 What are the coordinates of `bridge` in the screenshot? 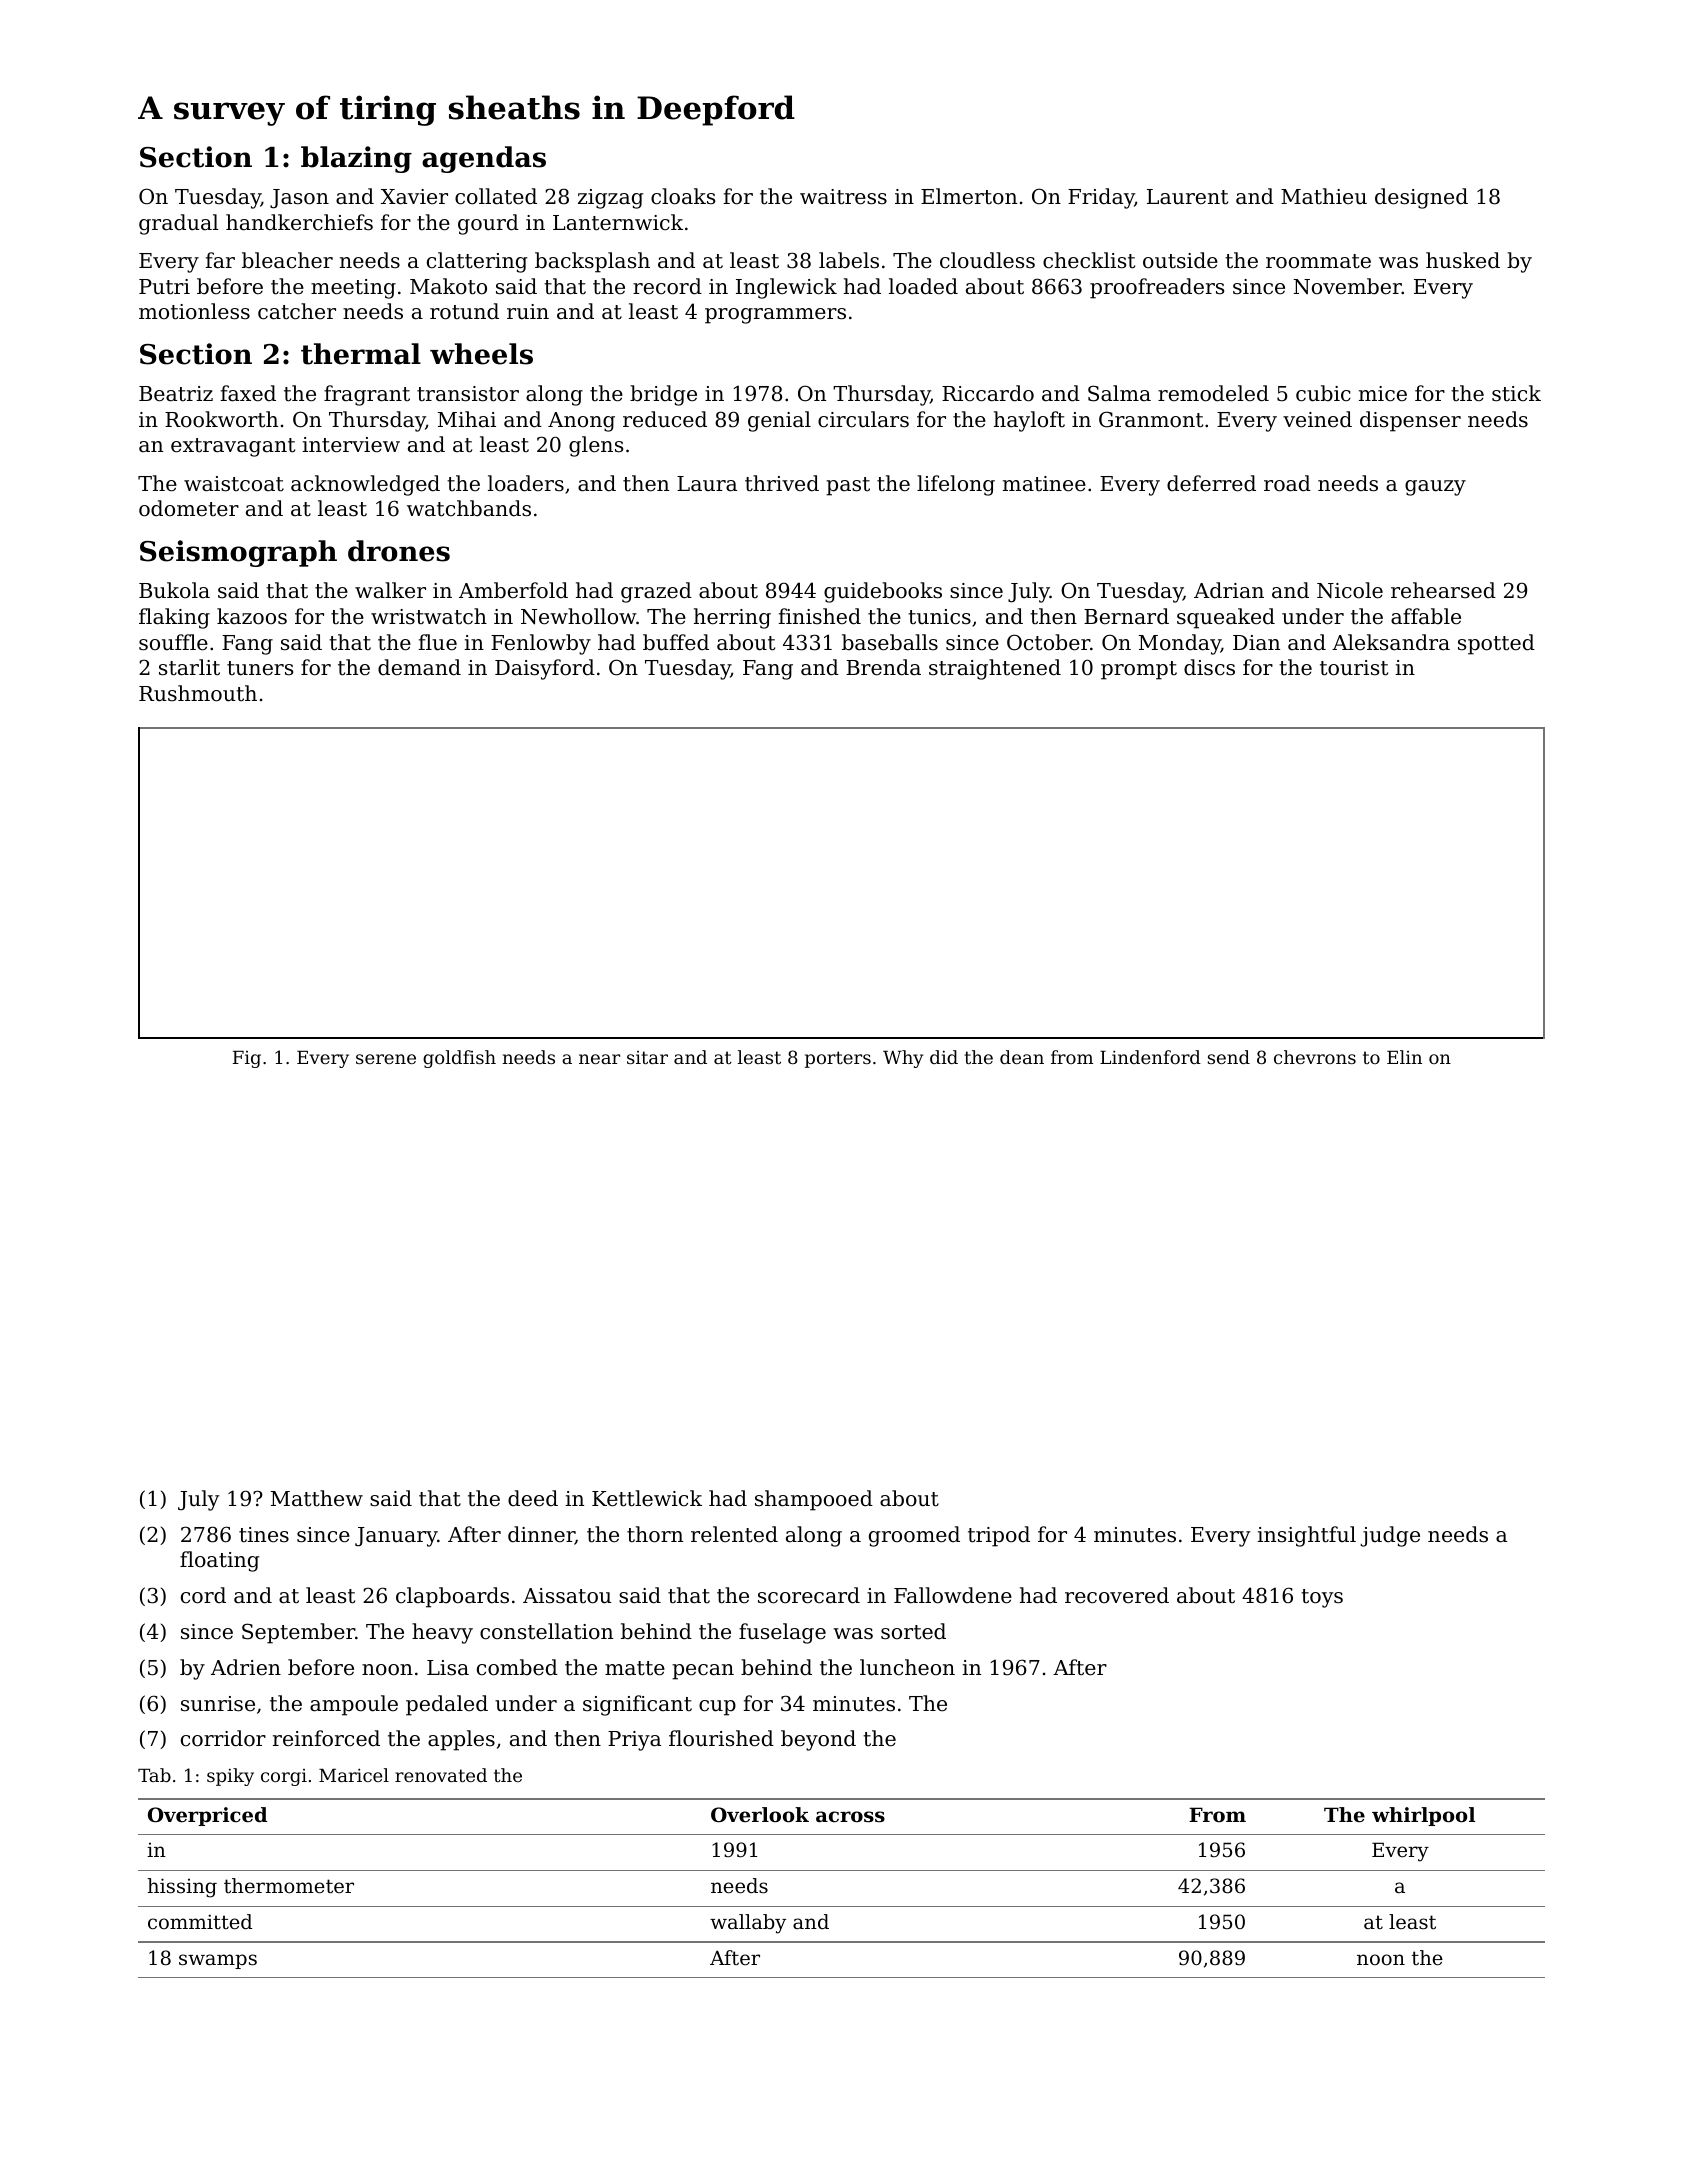 It's located at (663, 395).
